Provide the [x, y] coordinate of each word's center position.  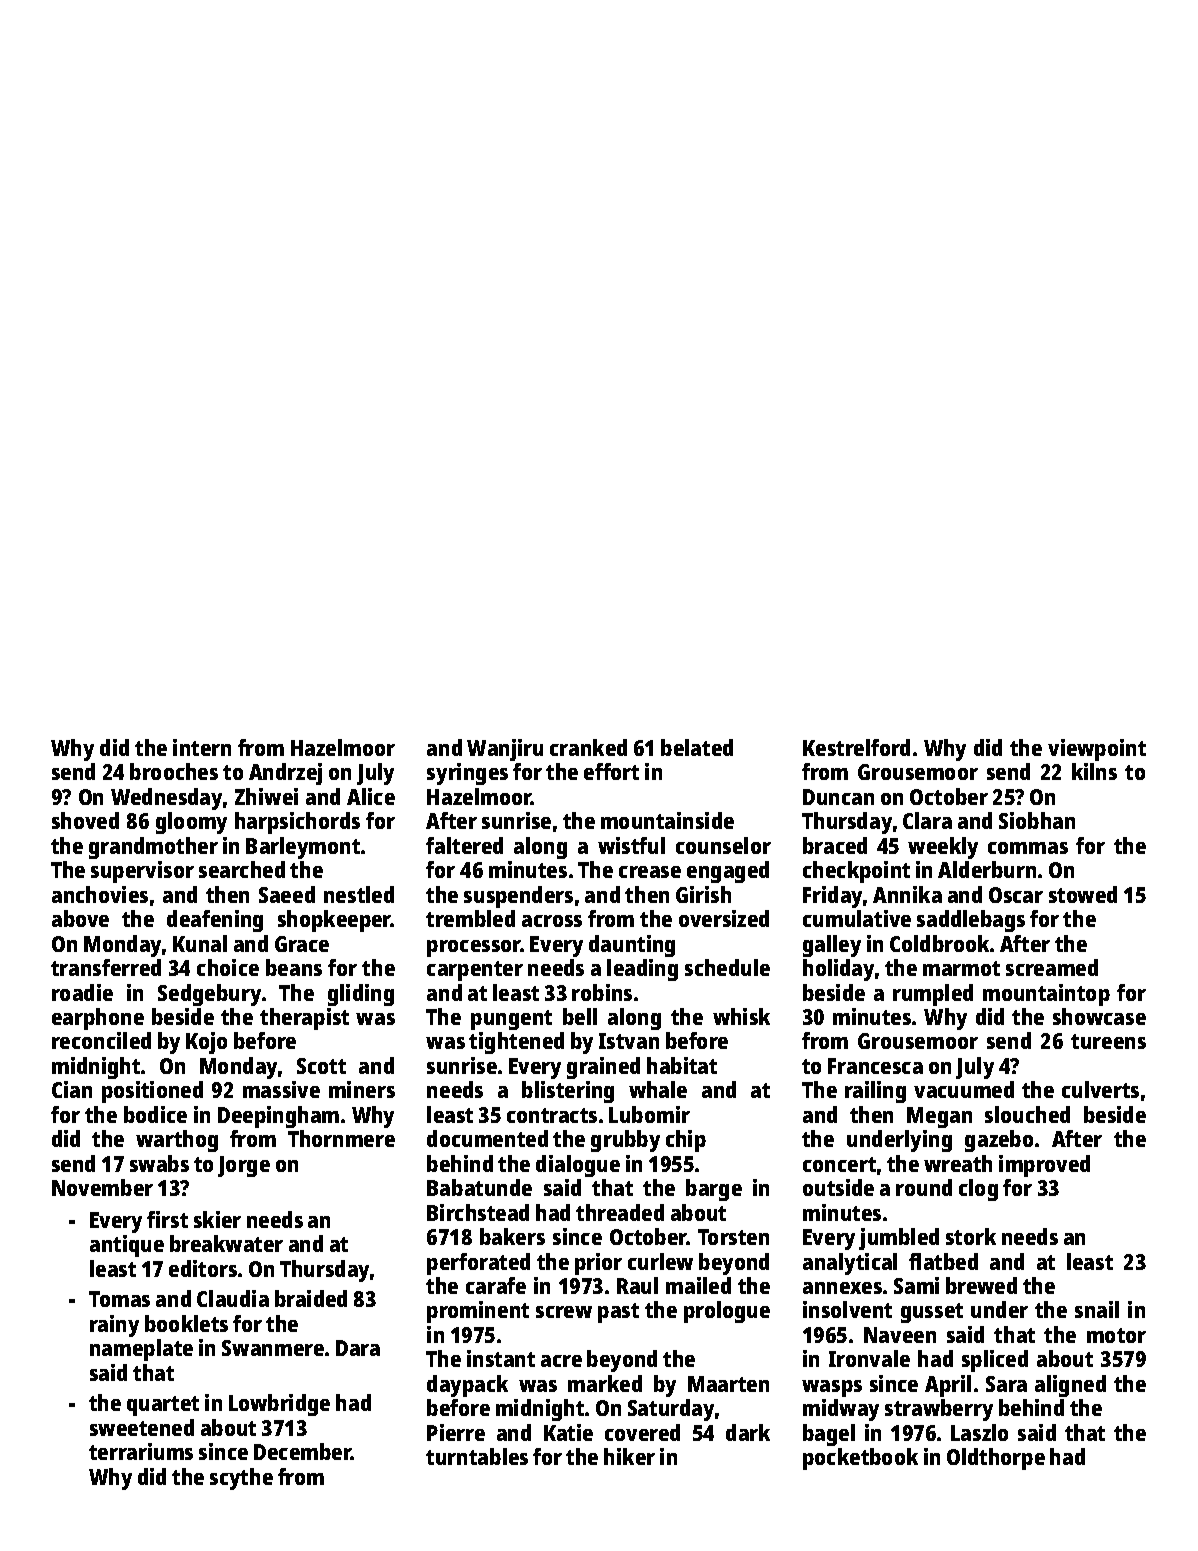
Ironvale [869, 1358]
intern [202, 747]
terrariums [141, 1451]
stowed [1083, 894]
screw [564, 1312]
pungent [511, 1020]
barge [714, 1190]
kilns [1094, 771]
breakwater [226, 1243]
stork [971, 1236]
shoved [85, 820]
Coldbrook [939, 943]
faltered [464, 845]
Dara [358, 1348]
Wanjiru [505, 750]
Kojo [206, 1043]
